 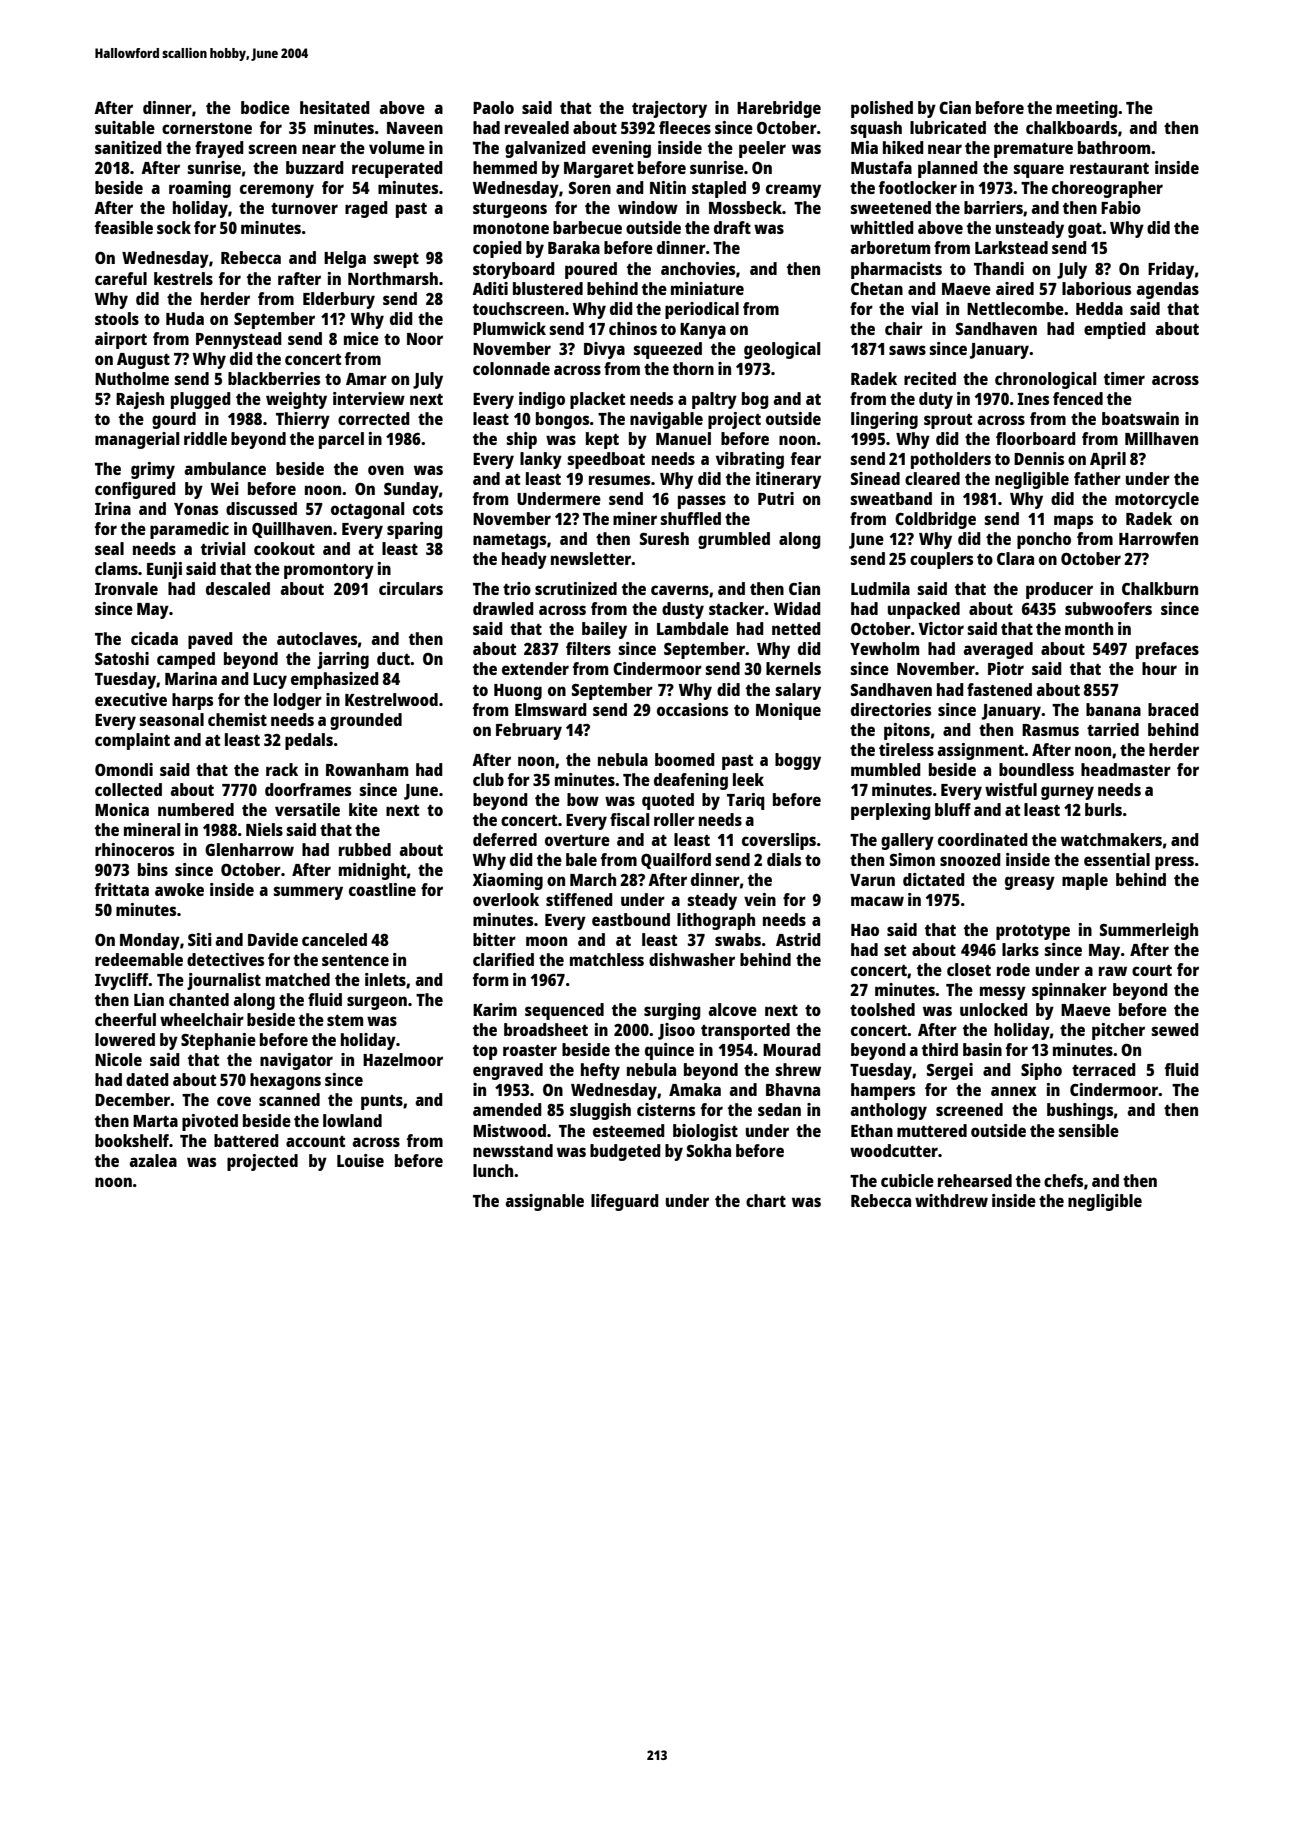 I want to click on Victor, so click(x=941, y=628).
